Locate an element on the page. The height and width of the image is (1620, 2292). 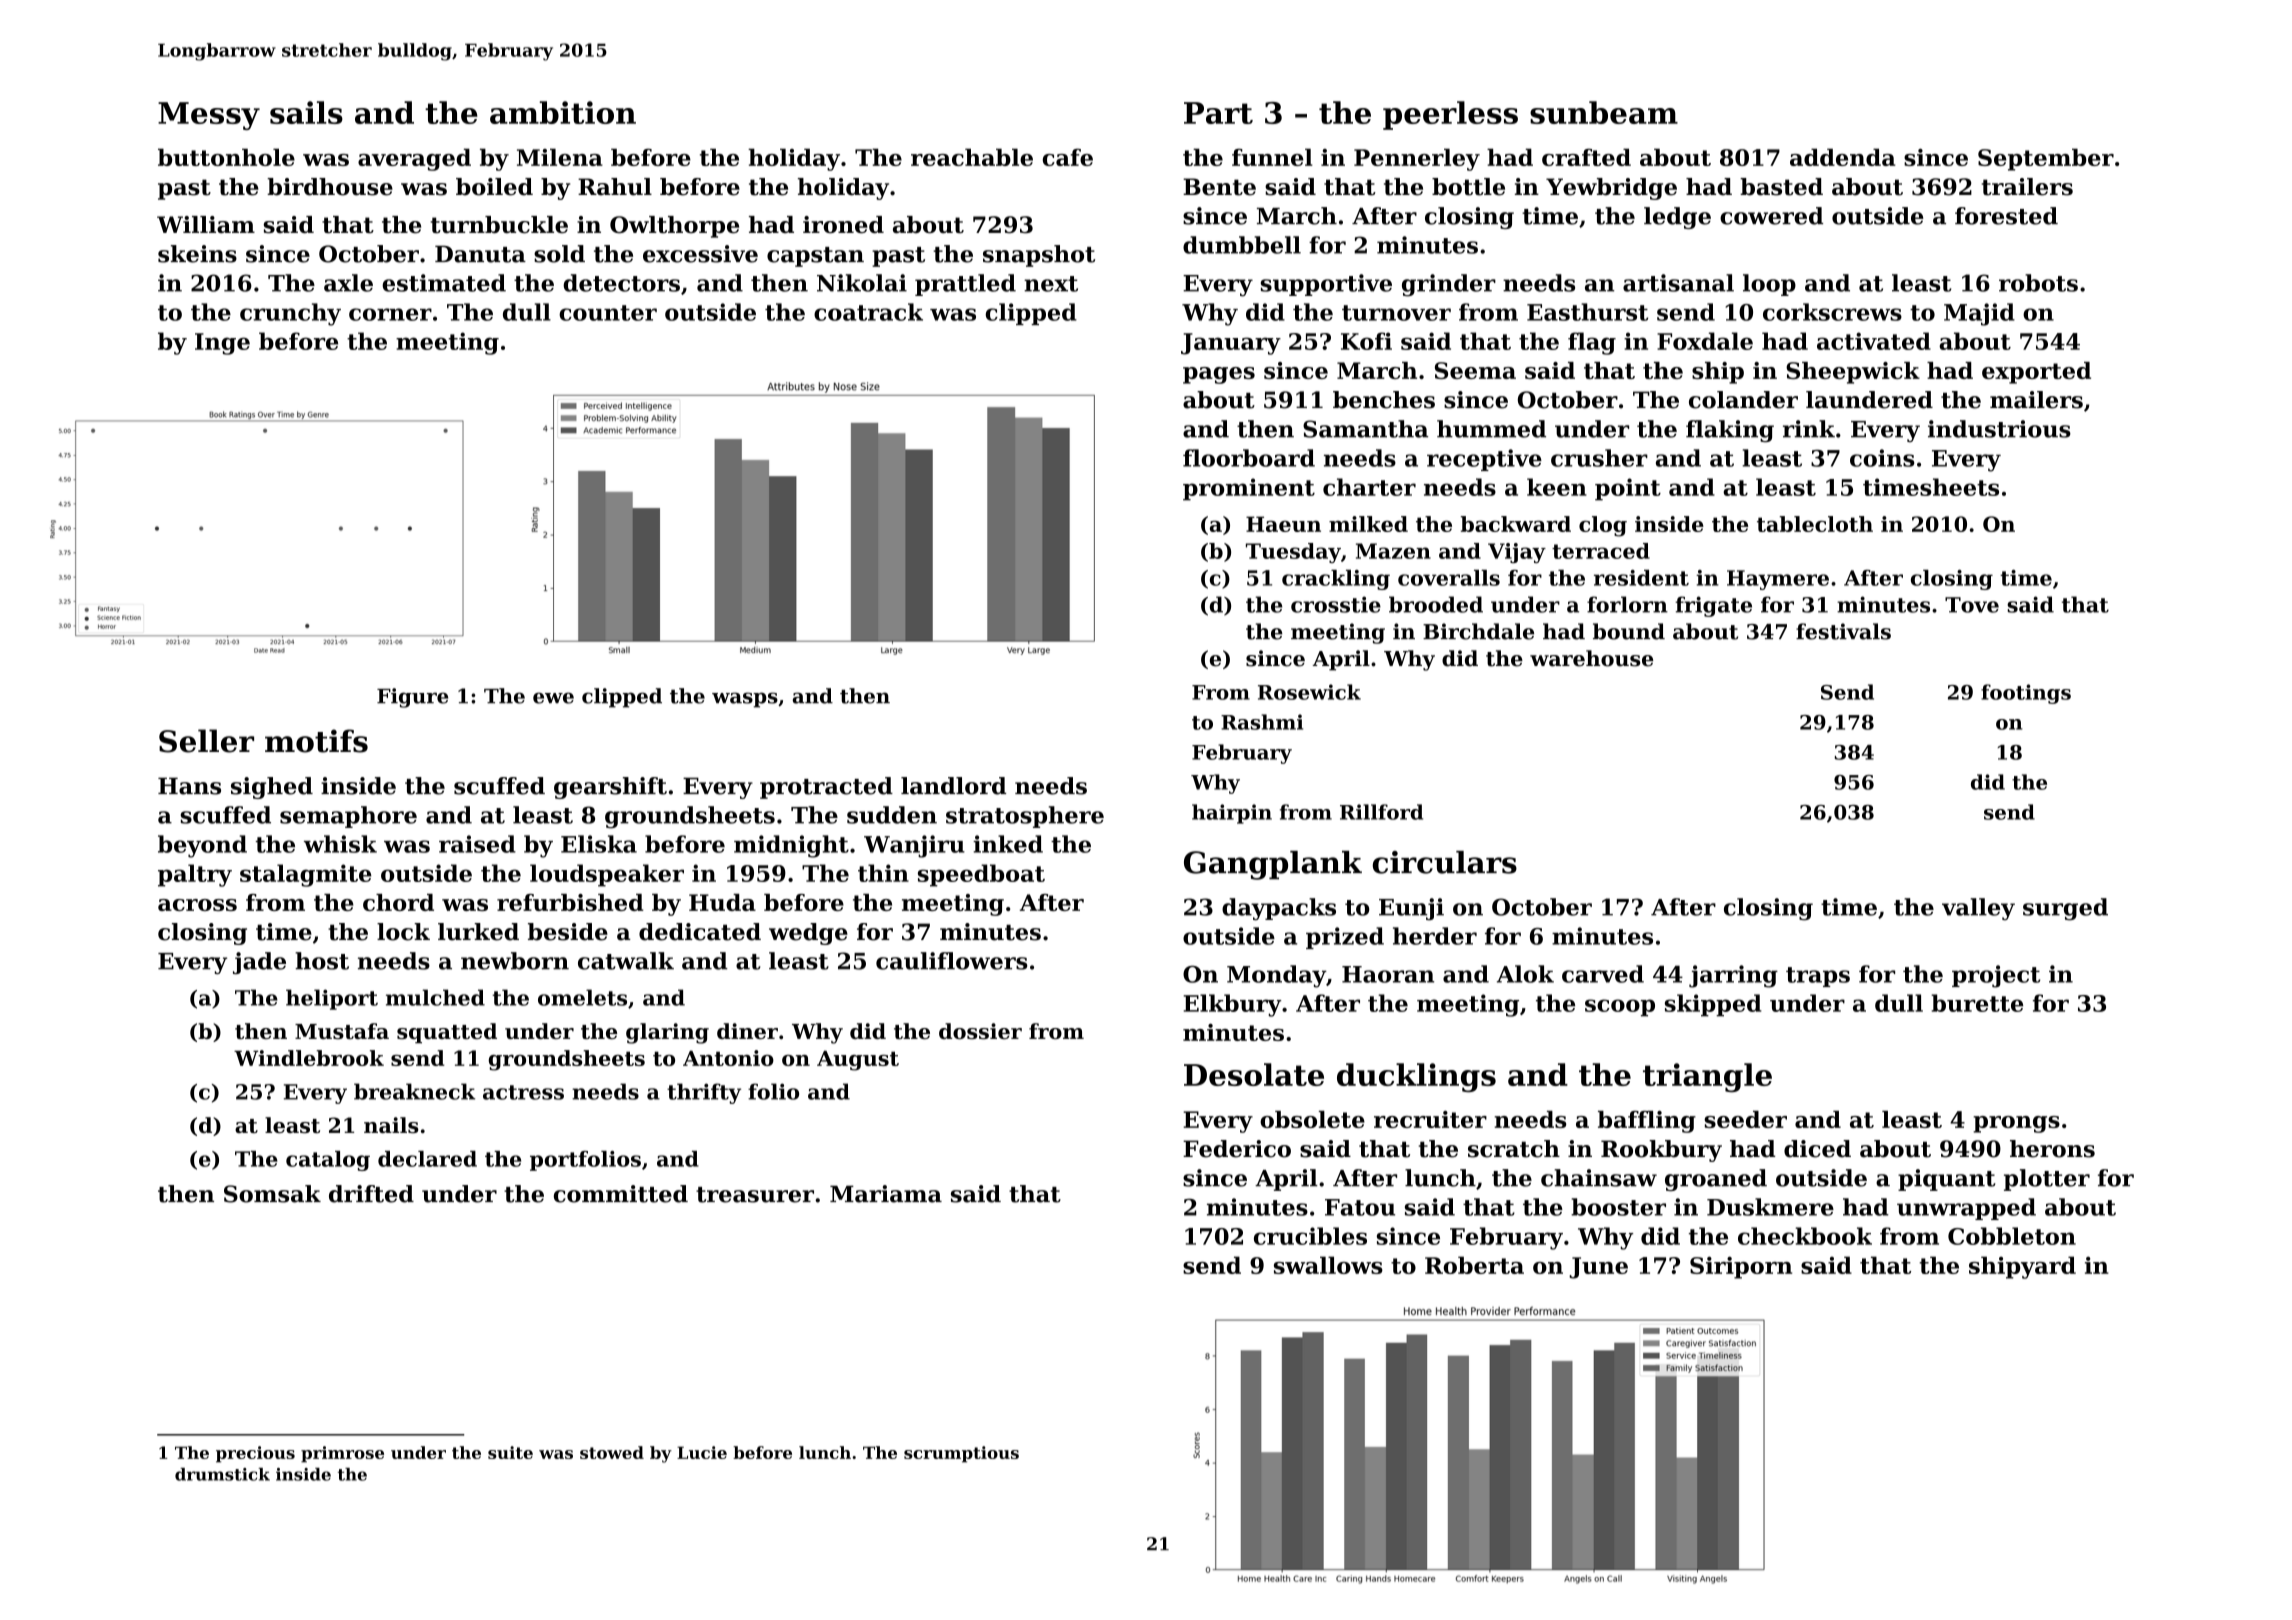
Rillford is located at coordinates (1381, 812).
